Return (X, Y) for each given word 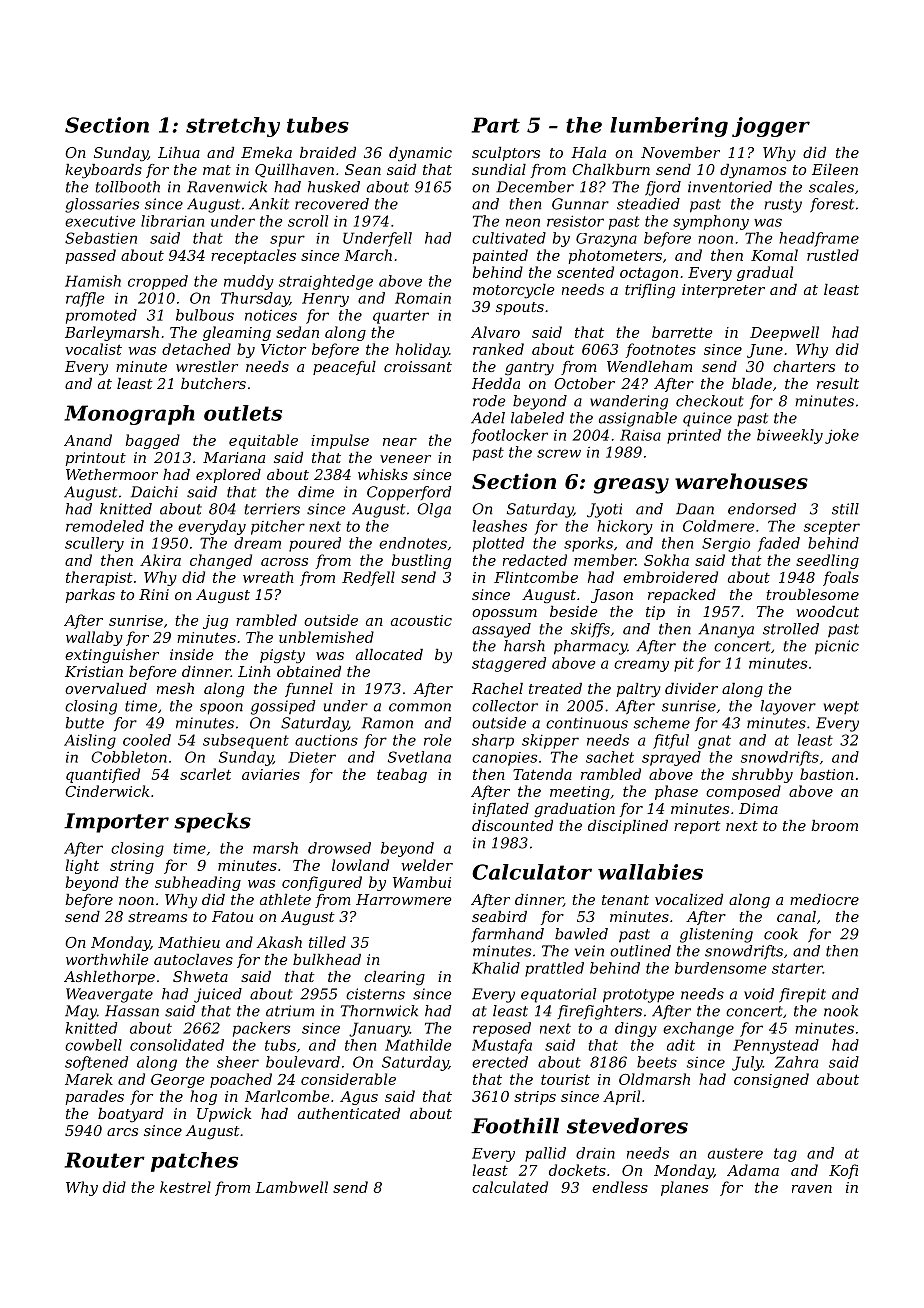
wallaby (94, 638)
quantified (103, 775)
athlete (285, 899)
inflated (501, 810)
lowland (360, 865)
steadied (648, 204)
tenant (625, 900)
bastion (827, 774)
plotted (498, 544)
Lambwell (291, 1187)
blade (752, 383)
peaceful (344, 368)
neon (523, 222)
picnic (837, 647)
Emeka (266, 152)
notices (271, 315)
